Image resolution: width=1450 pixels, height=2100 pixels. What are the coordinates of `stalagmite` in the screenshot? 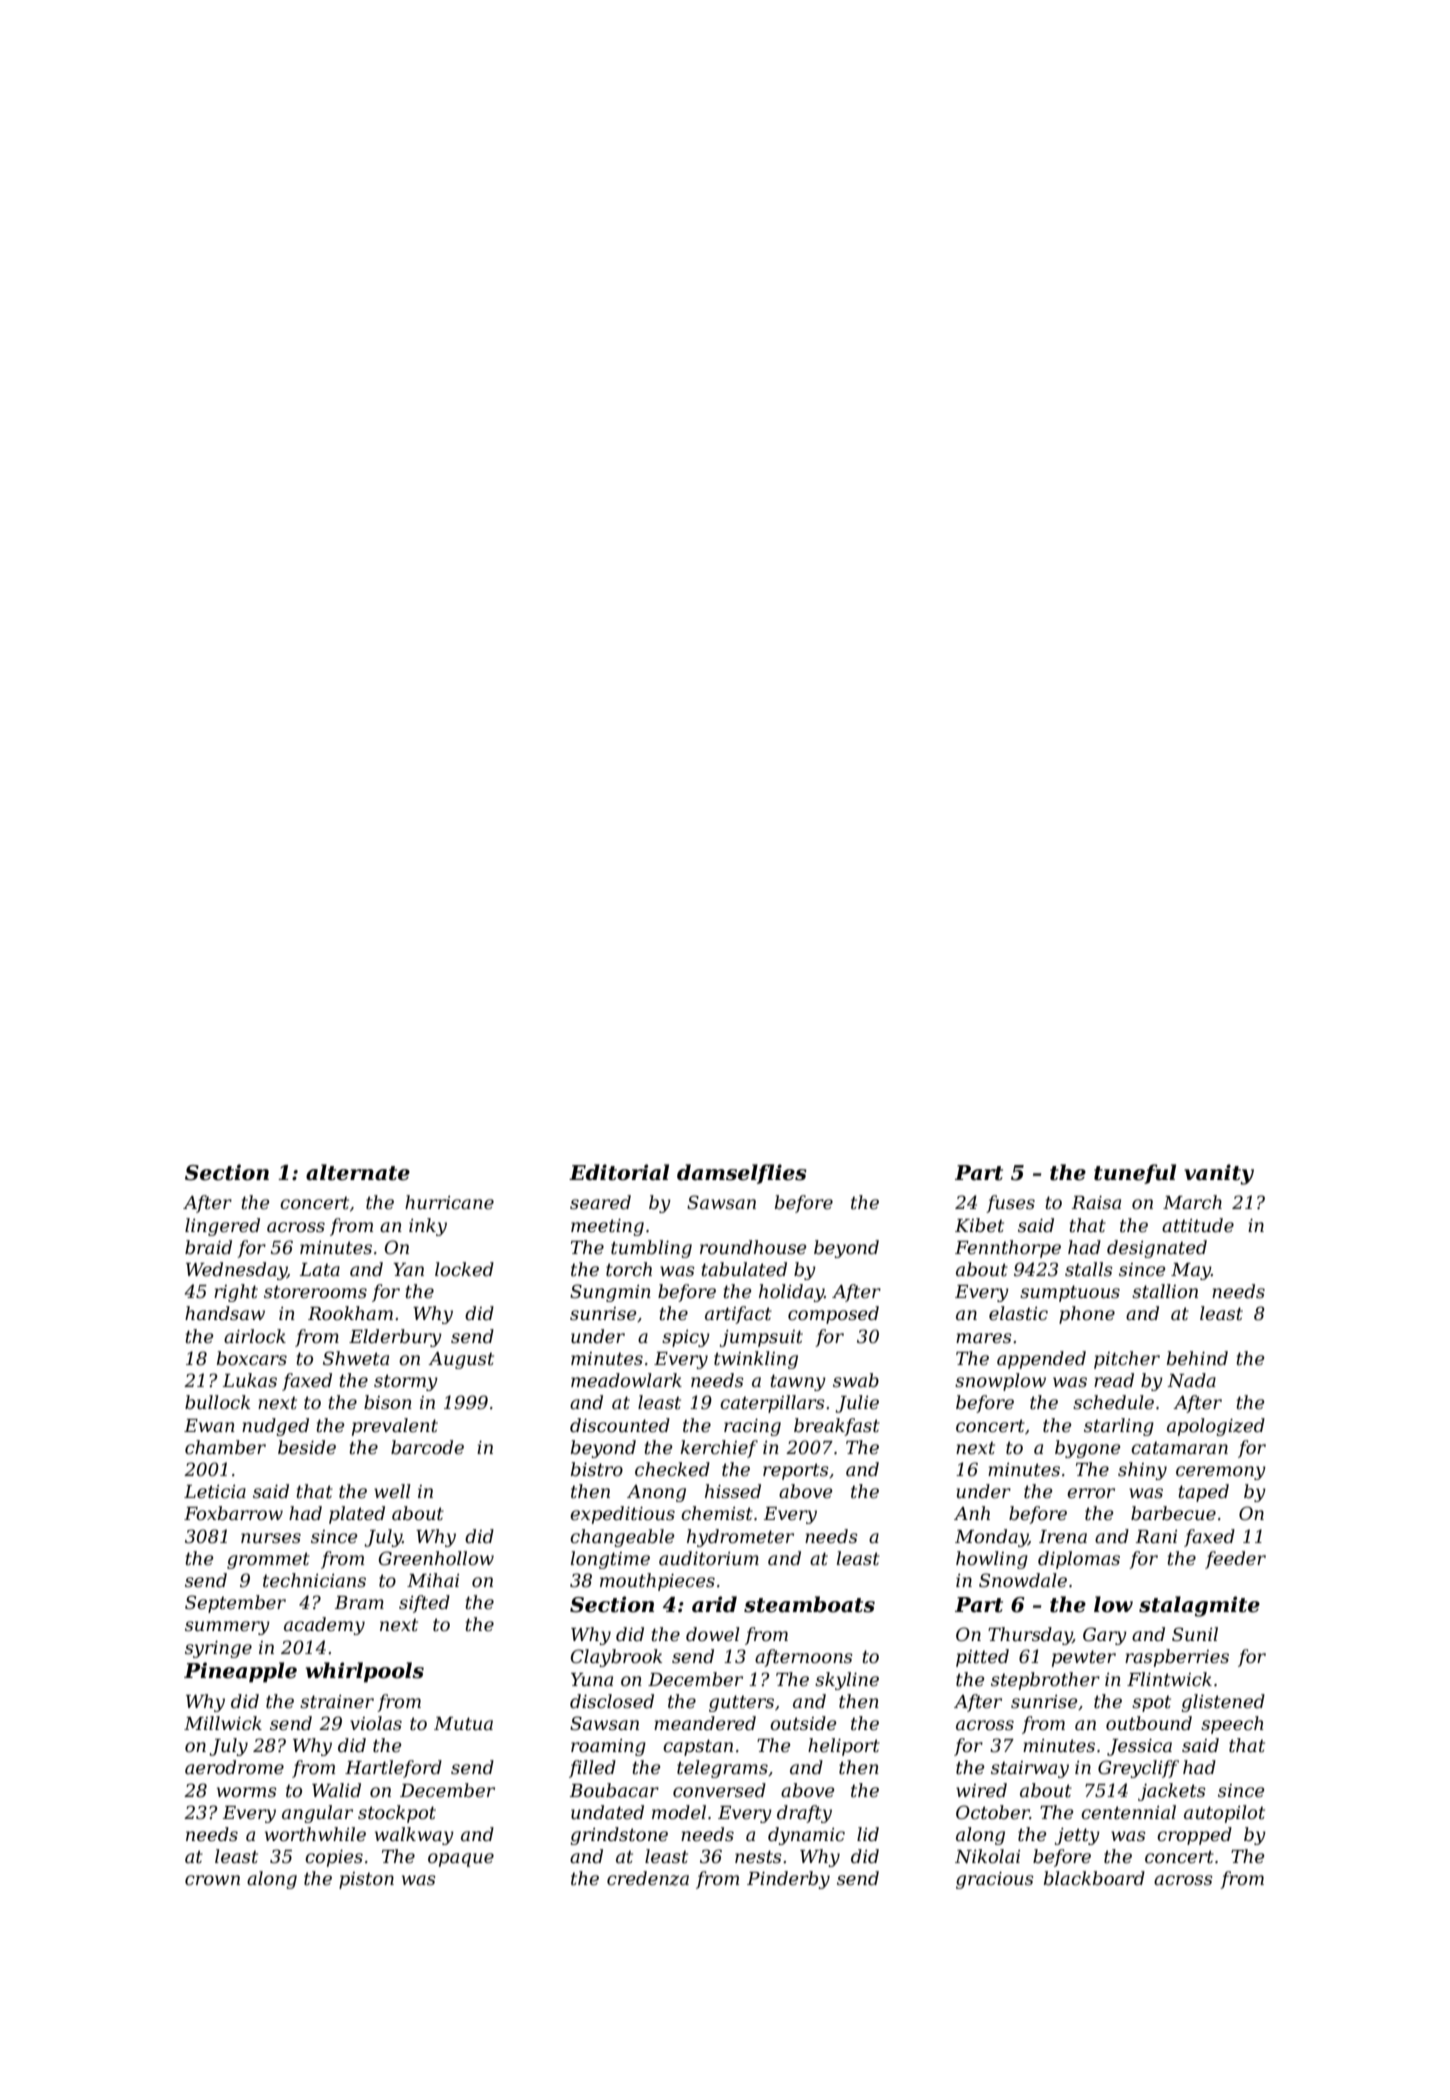 It's located at (1199, 1606).
